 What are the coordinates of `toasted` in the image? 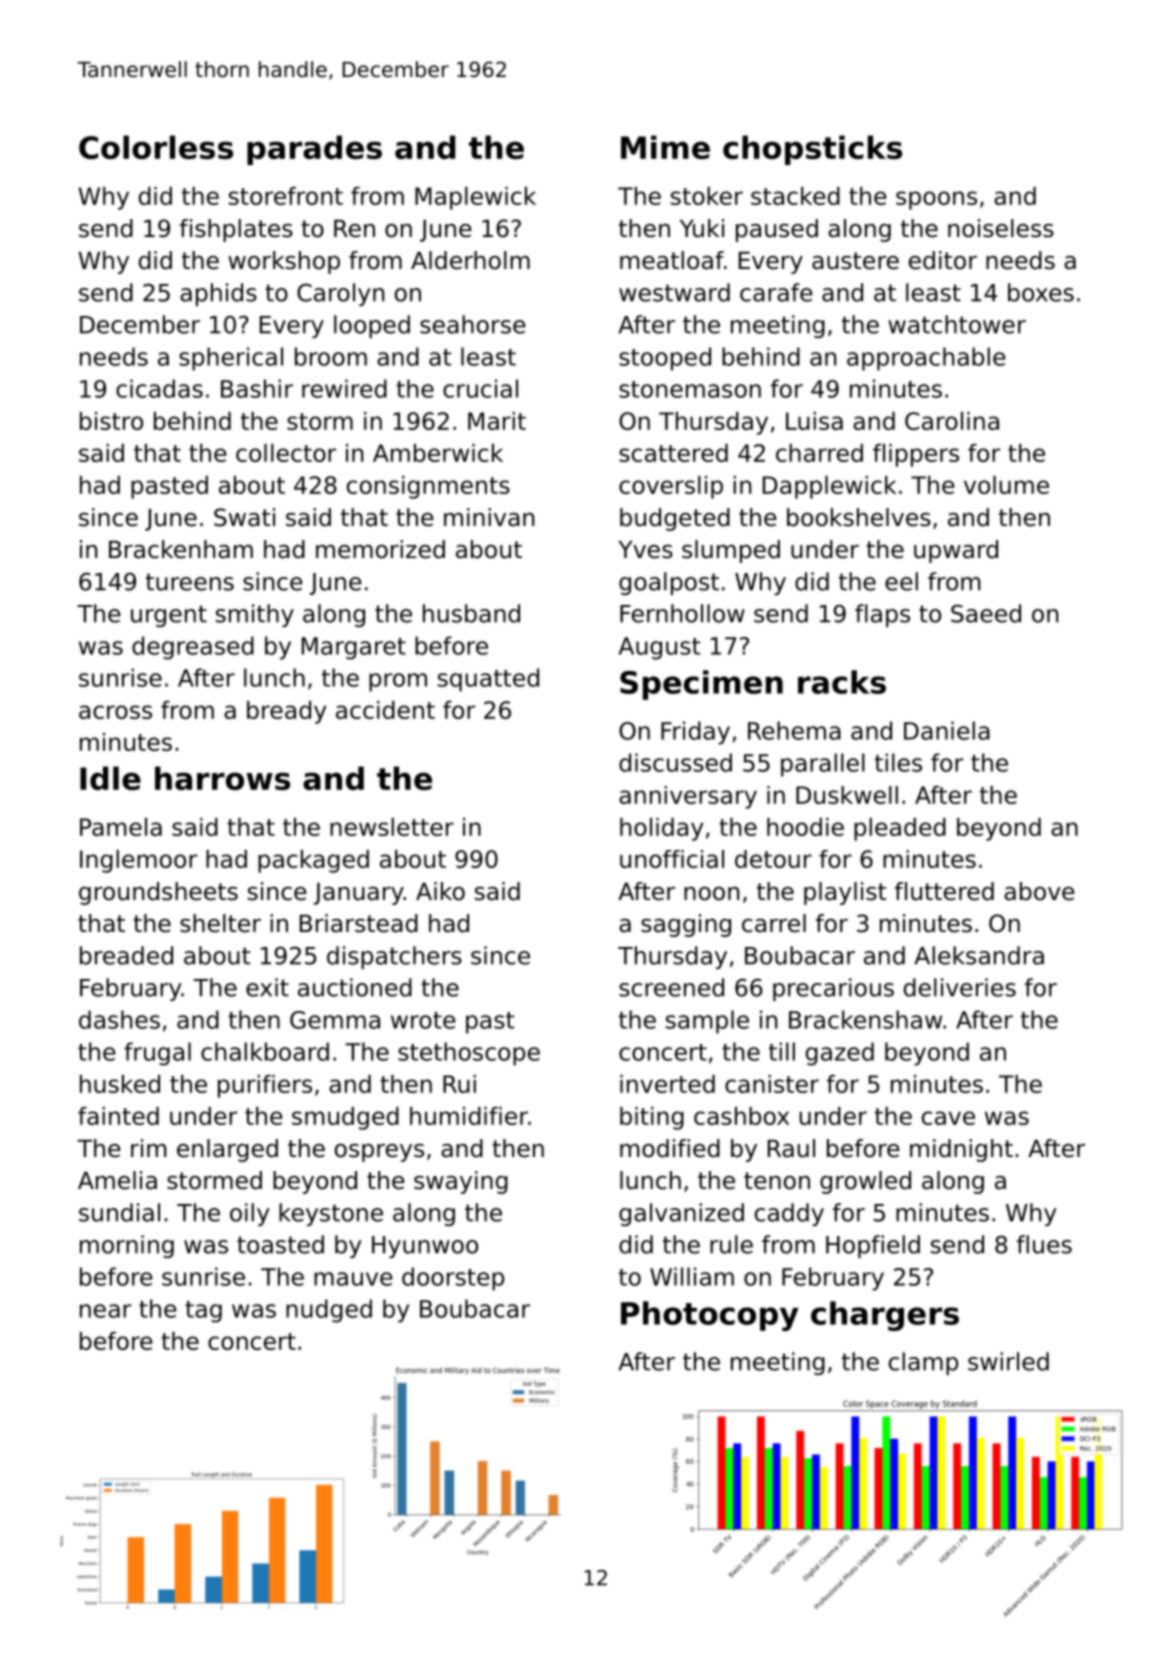 It's located at (280, 1244).
